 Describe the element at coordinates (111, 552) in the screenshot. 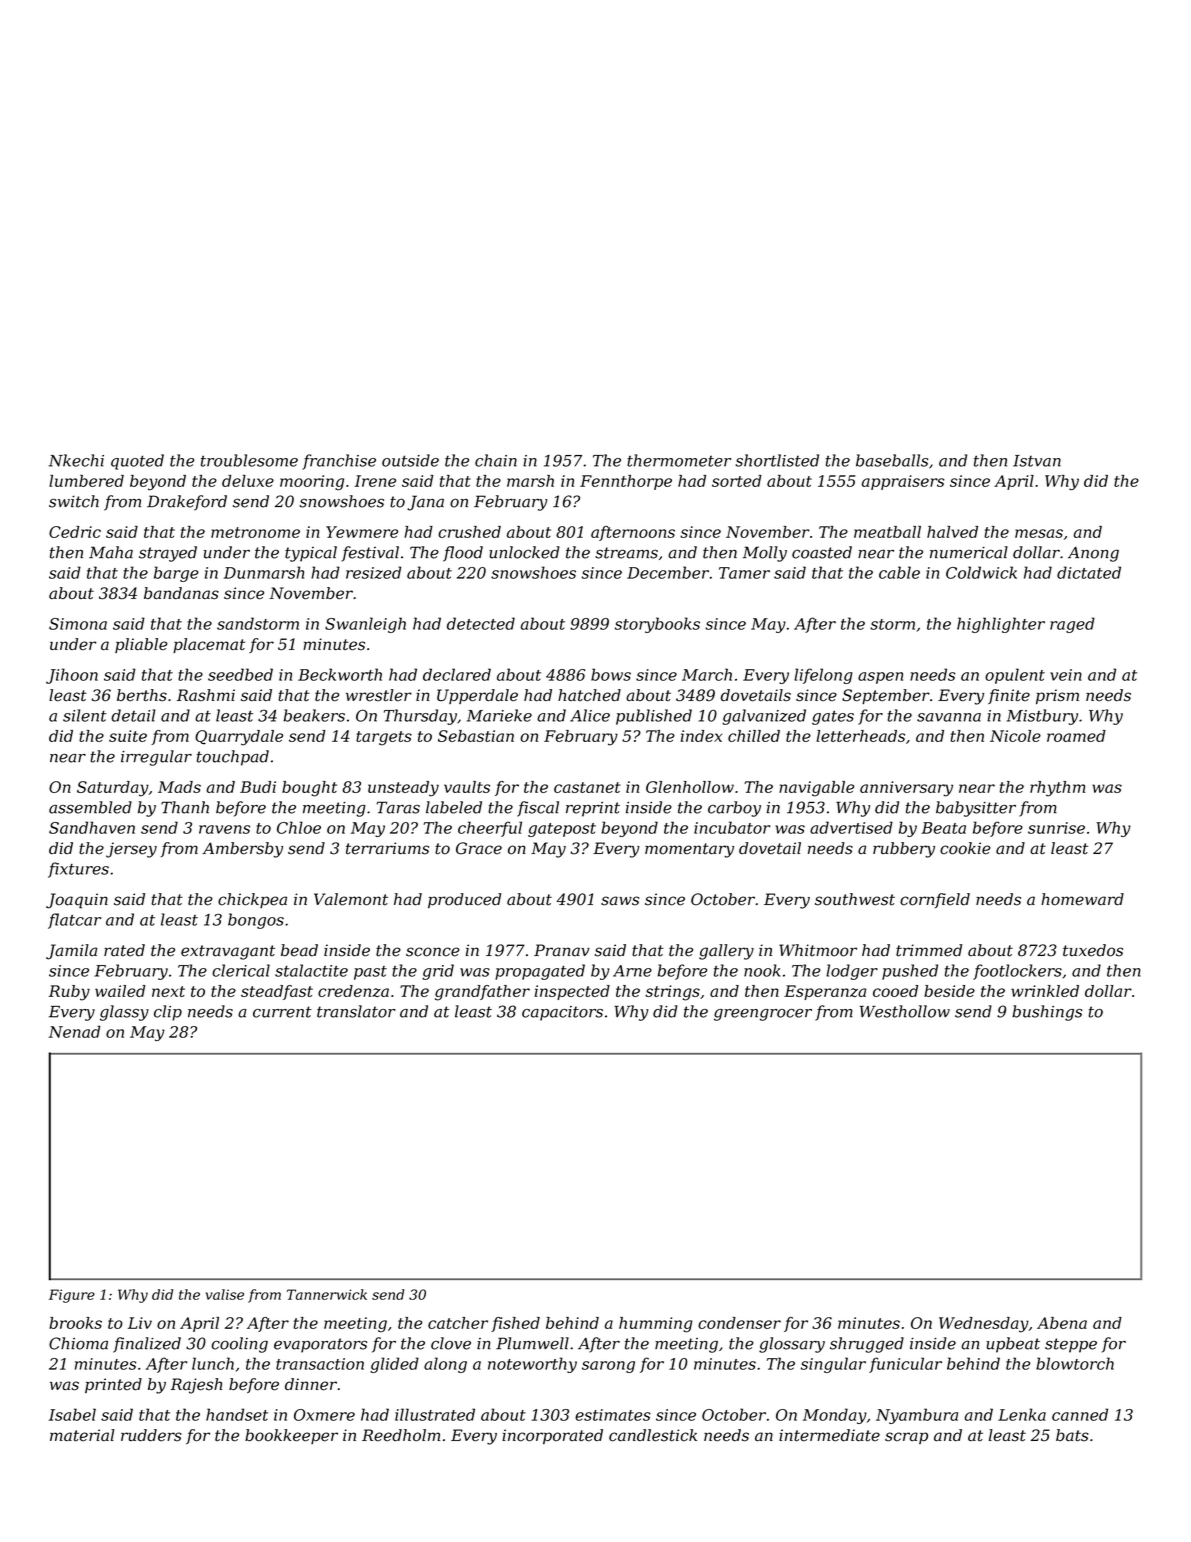

I see `Maha` at that location.
